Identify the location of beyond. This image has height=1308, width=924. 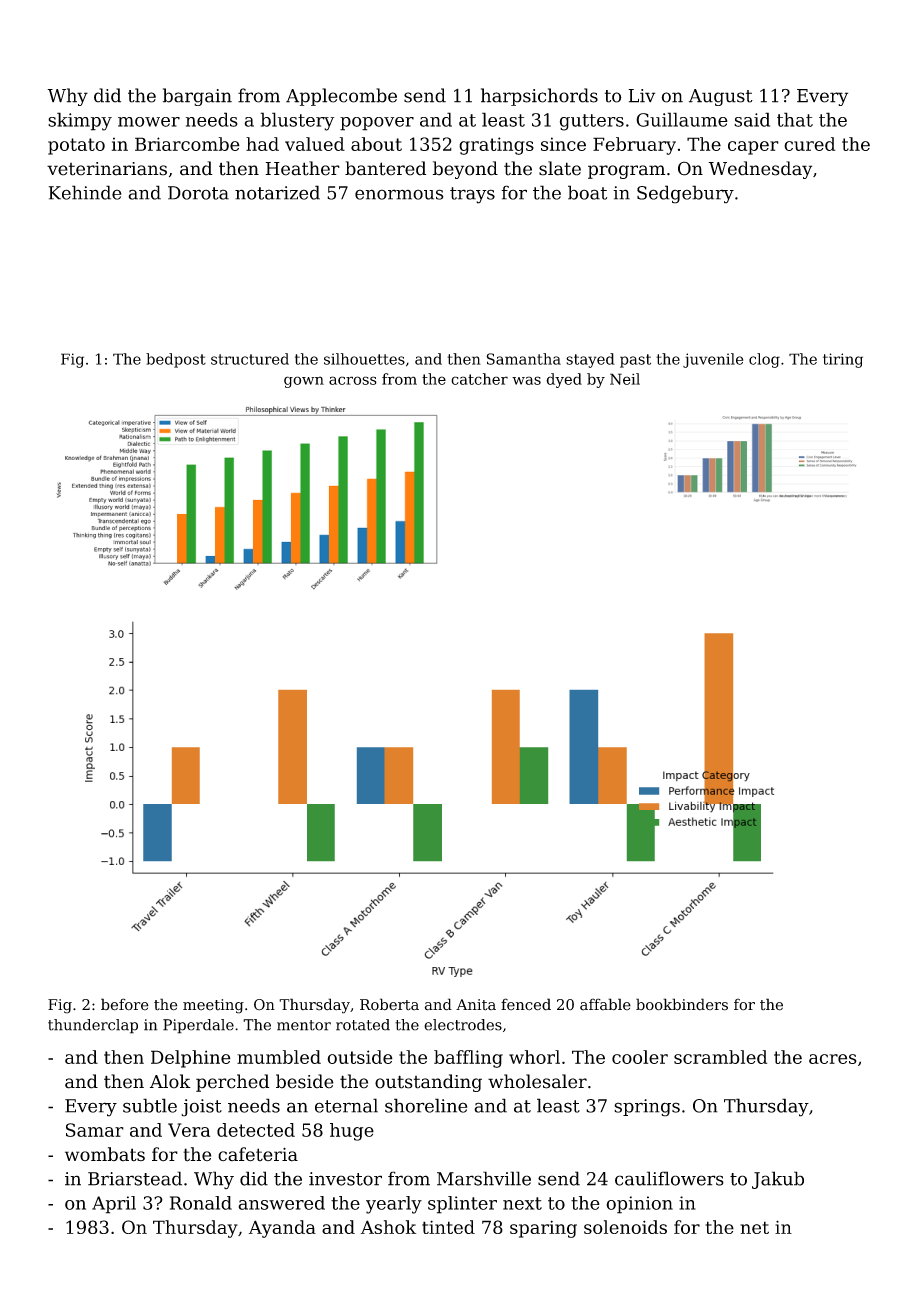
(465, 170).
